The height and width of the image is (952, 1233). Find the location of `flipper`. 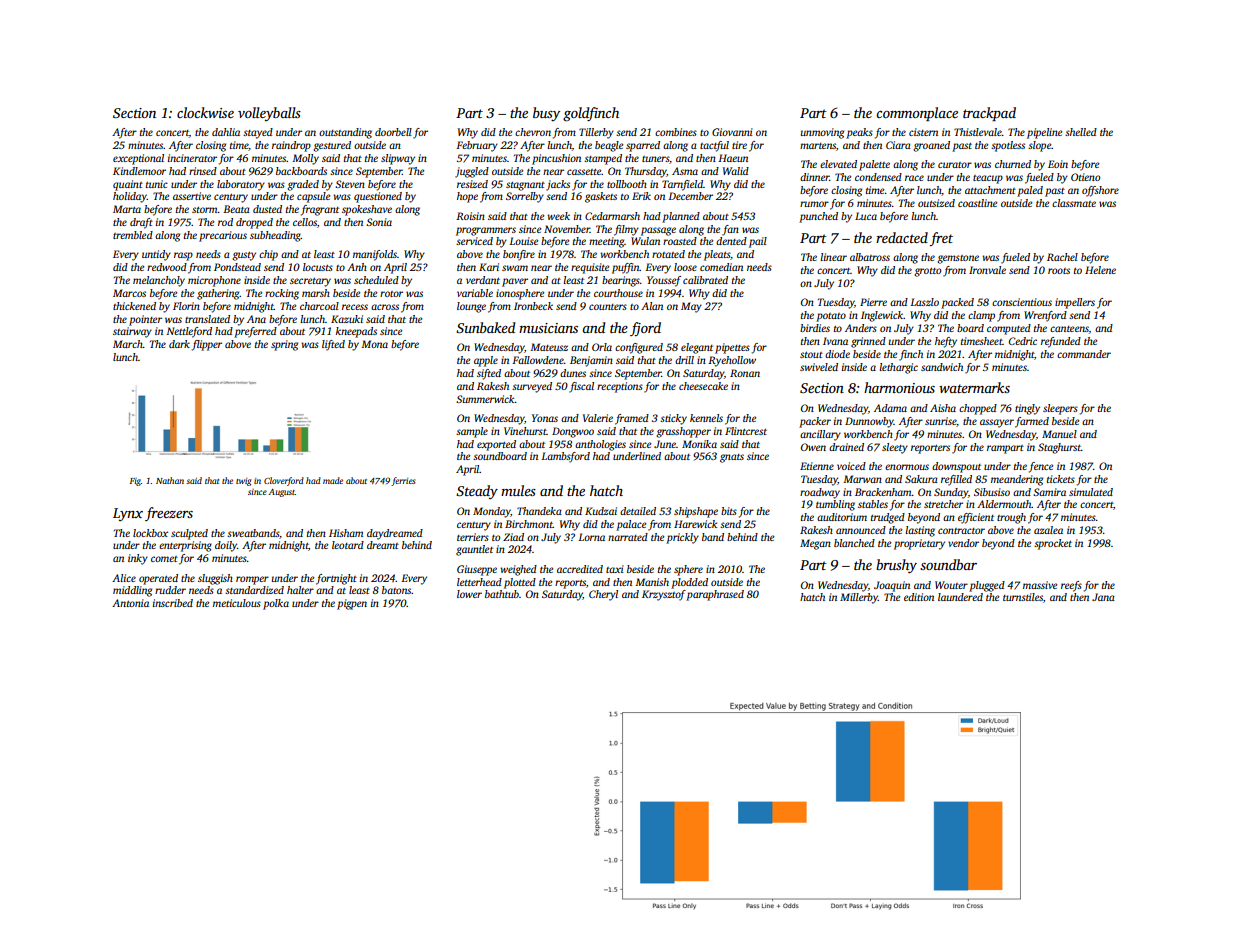

flipper is located at coordinates (207, 345).
